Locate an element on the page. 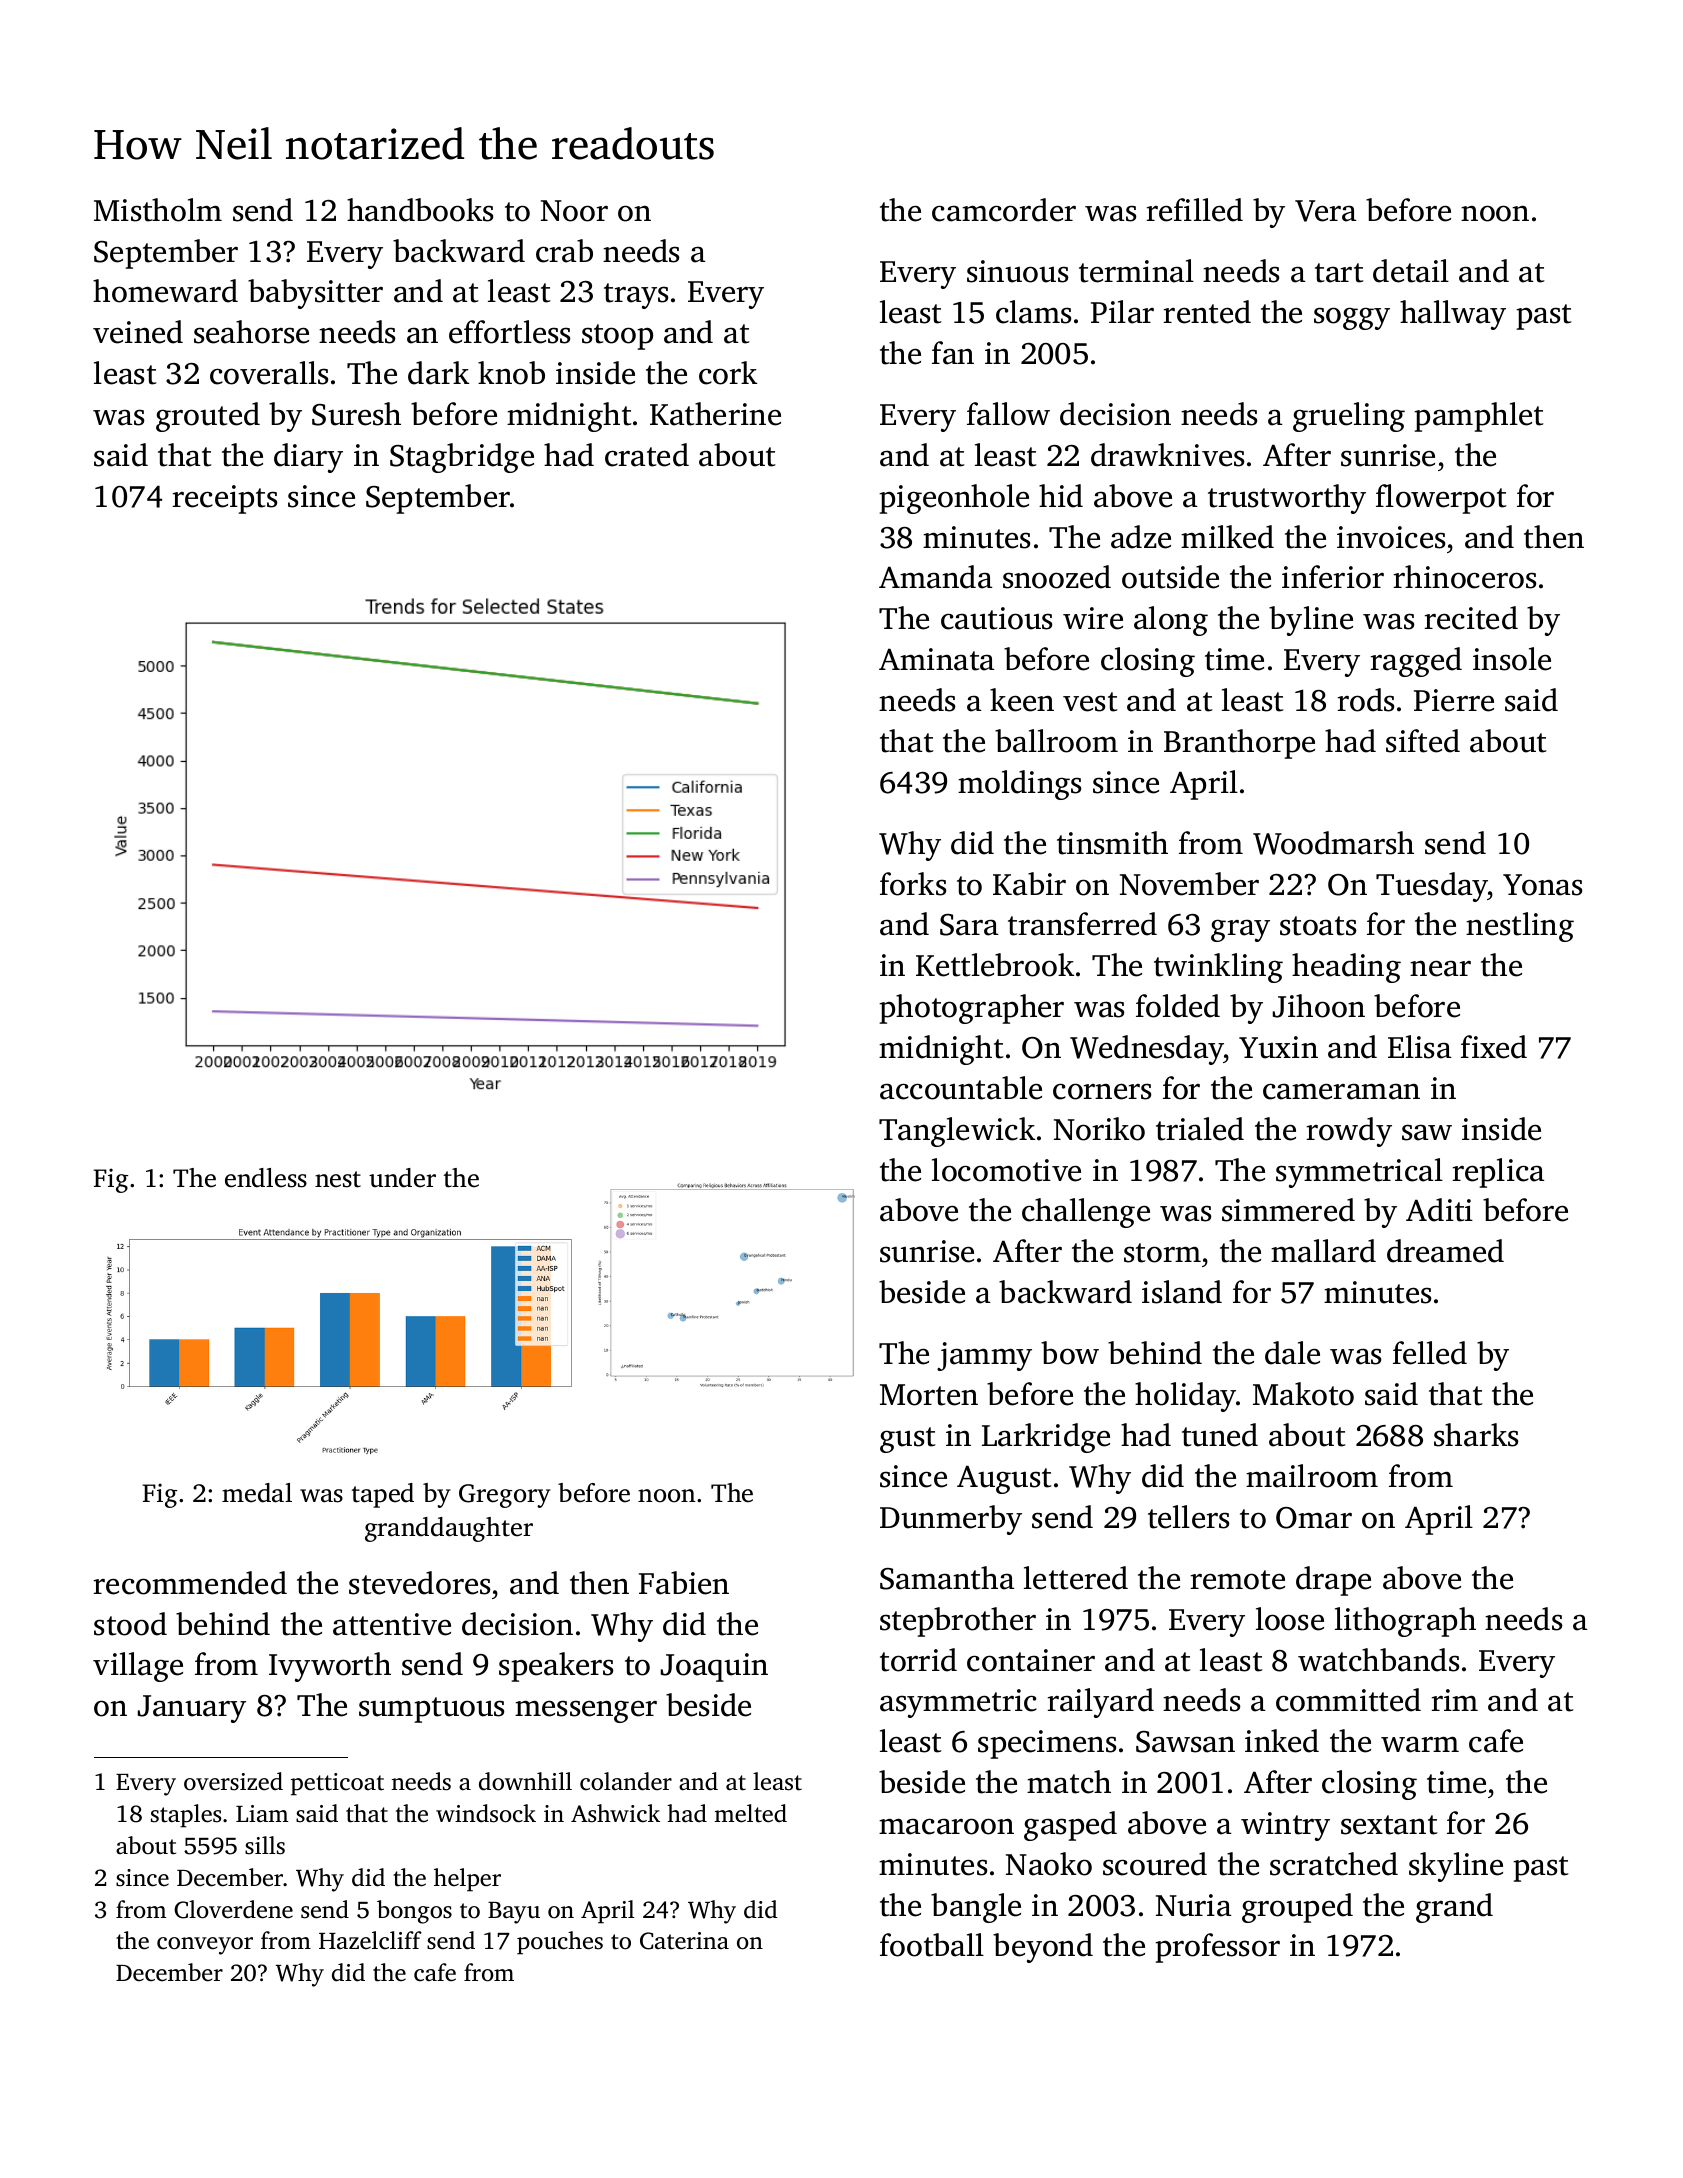 Image resolution: width=1683 pixels, height=2178 pixels. endless is located at coordinates (266, 1178).
